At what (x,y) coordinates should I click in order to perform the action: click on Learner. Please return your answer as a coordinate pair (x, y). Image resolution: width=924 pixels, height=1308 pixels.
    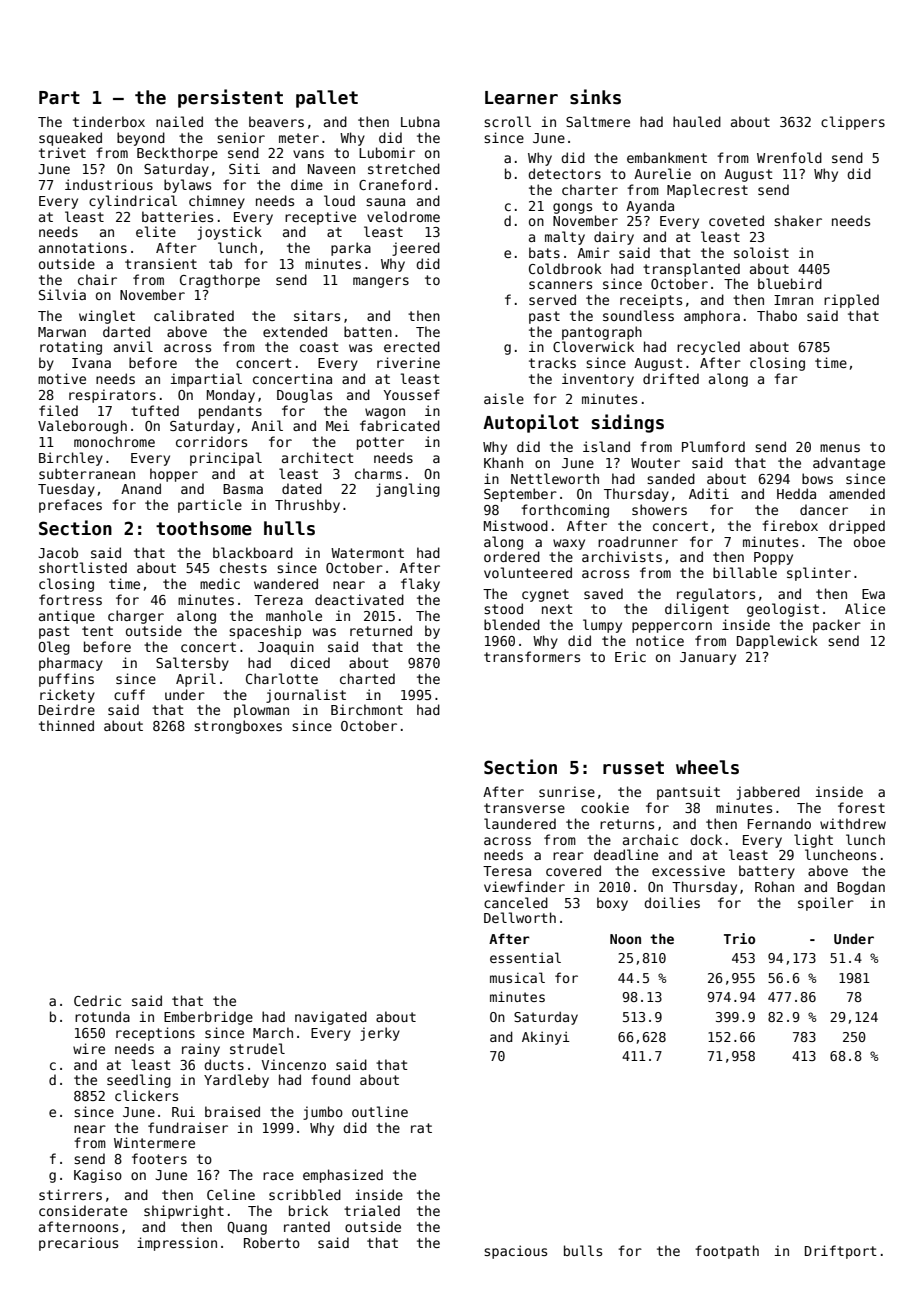
    Looking at the image, I should click on (521, 98).
